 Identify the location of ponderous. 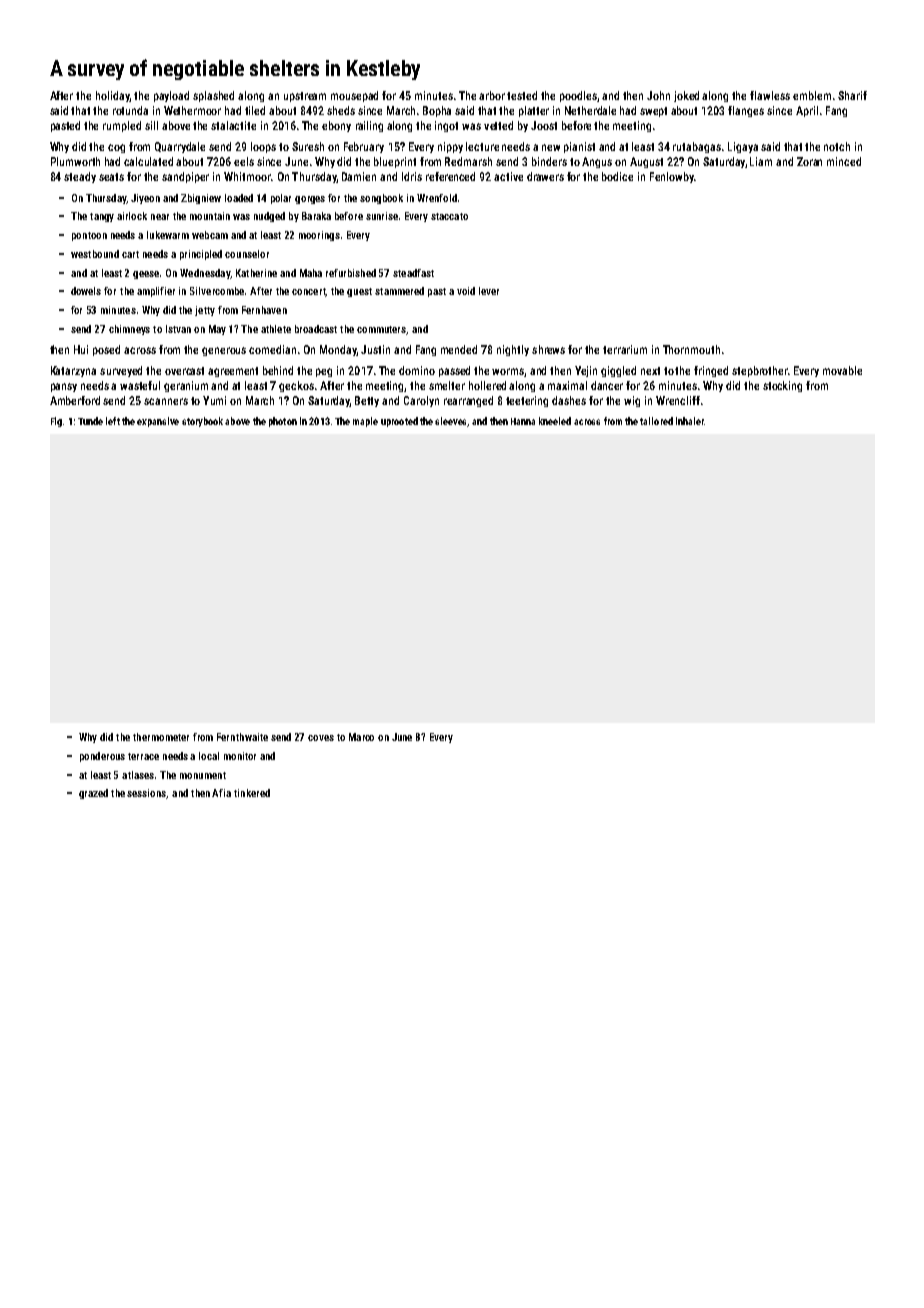
(102, 757).
